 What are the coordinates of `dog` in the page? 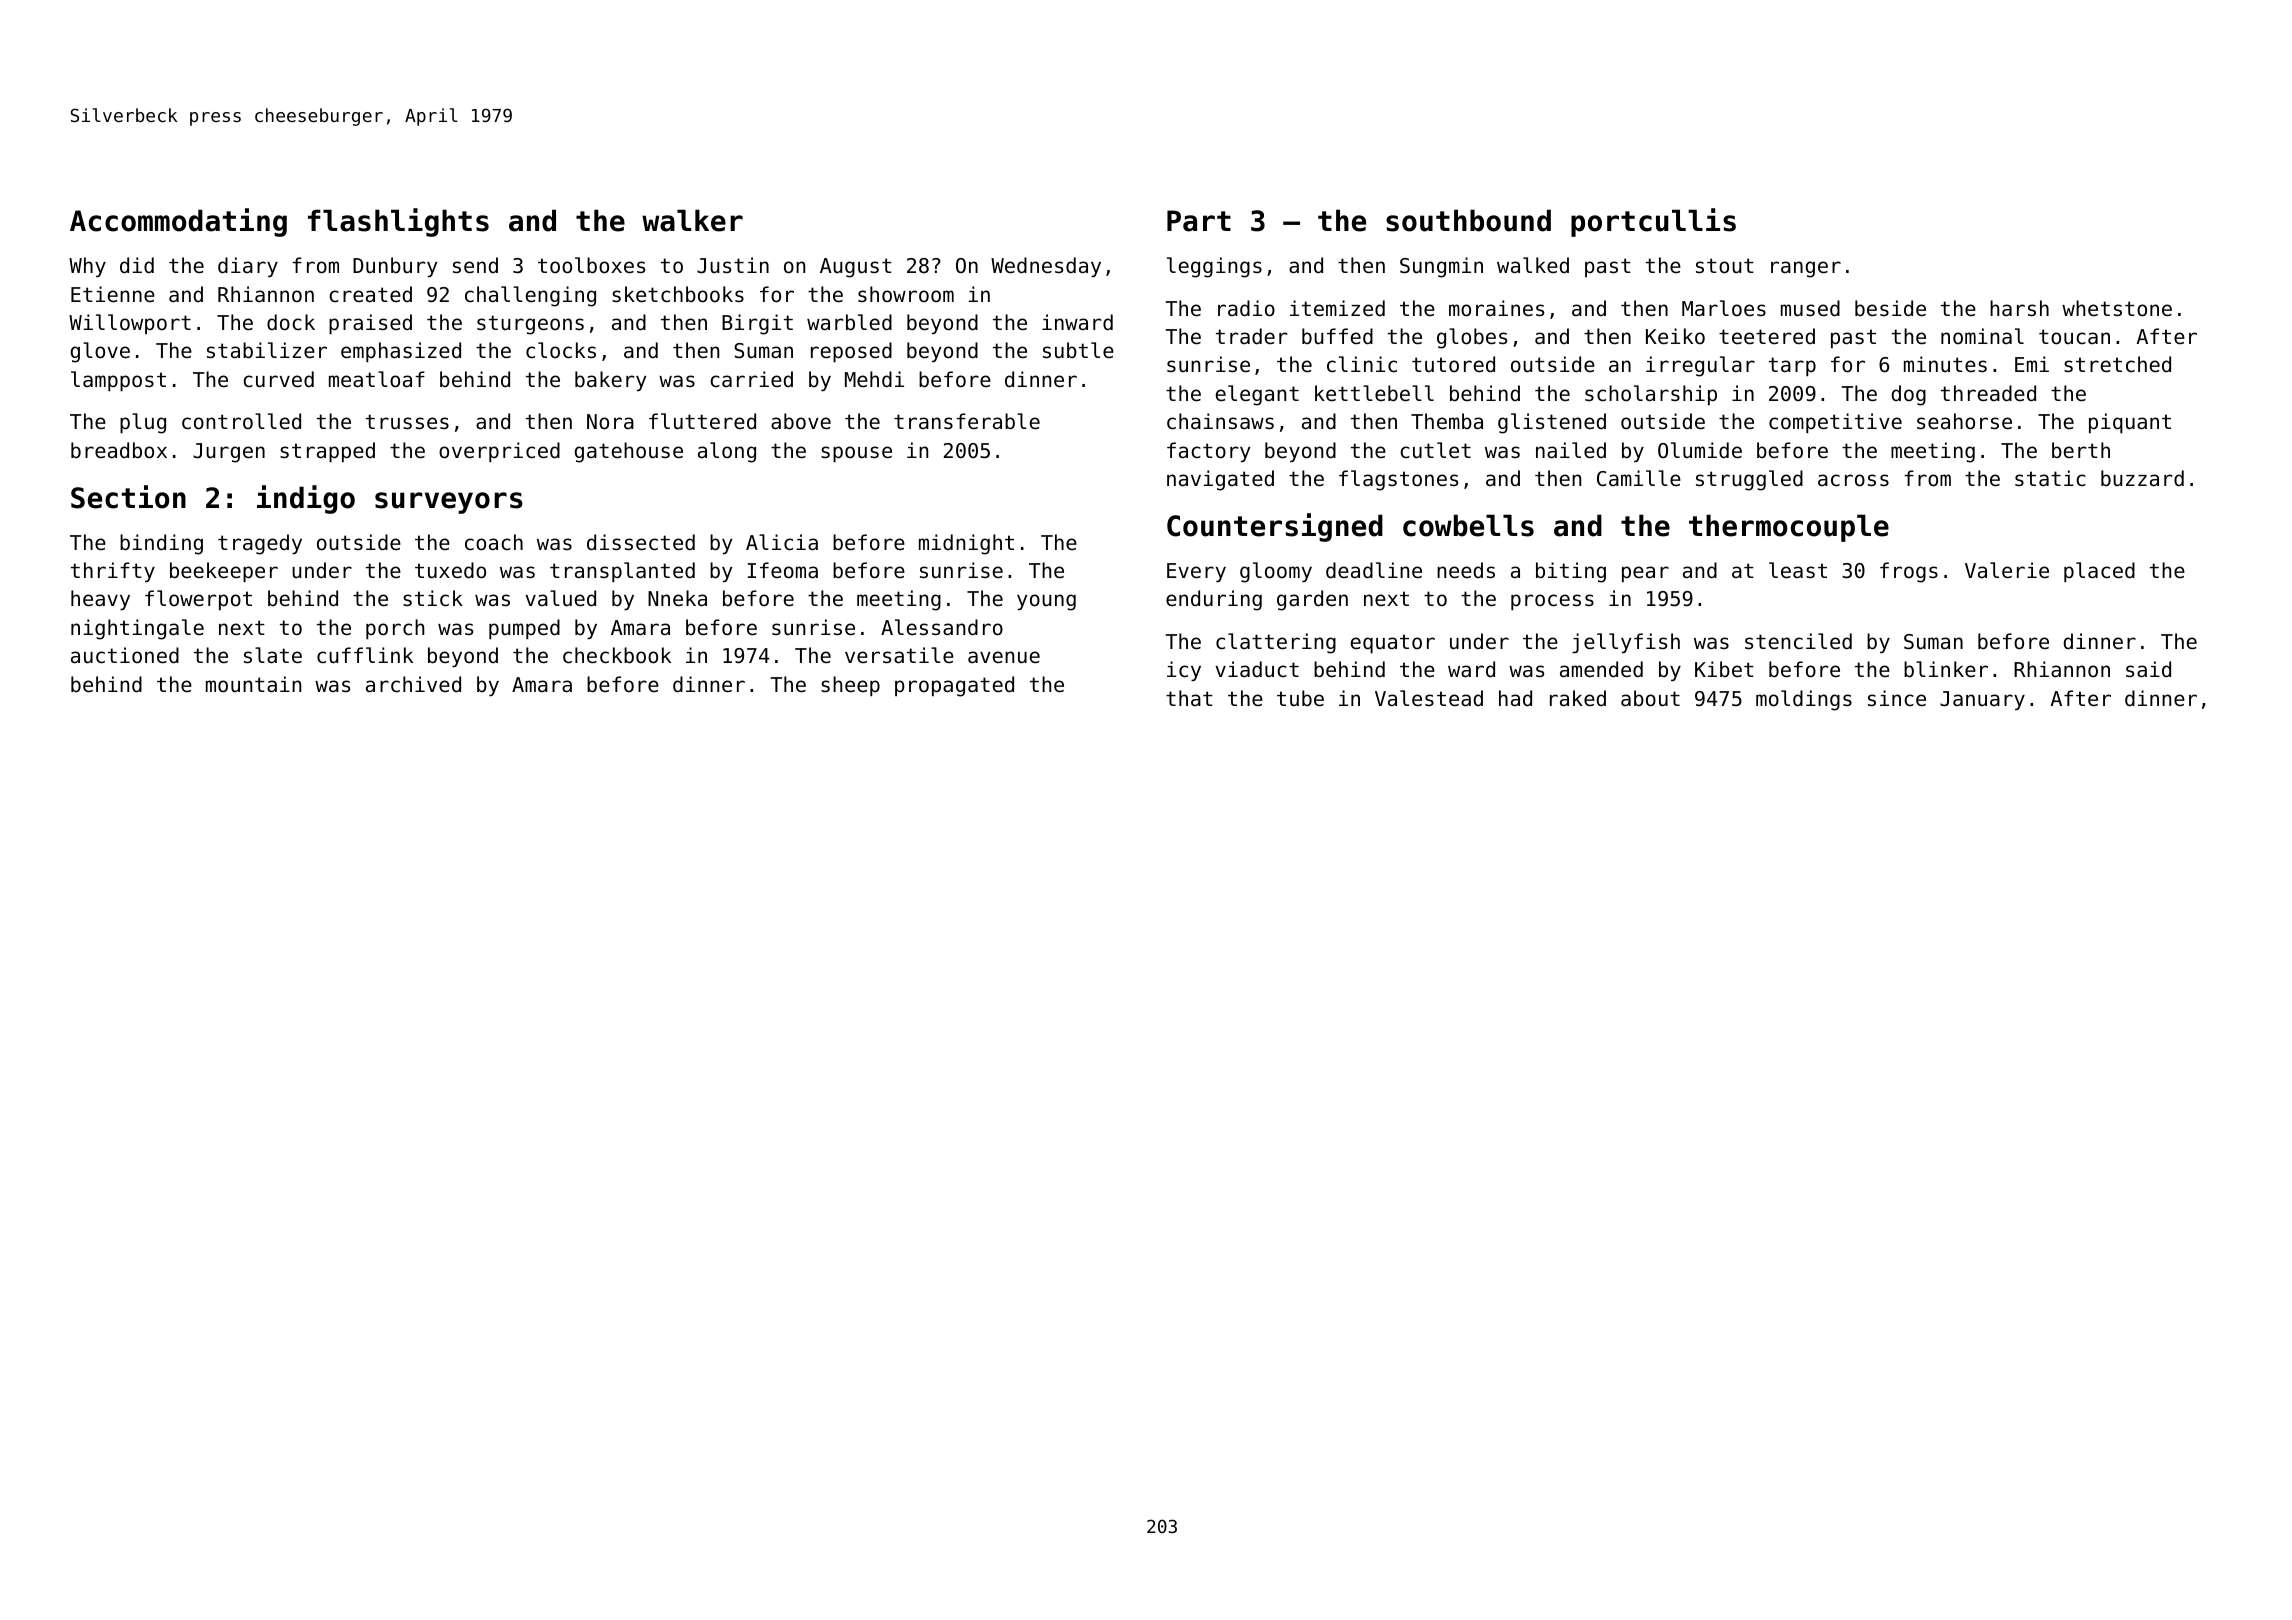 It's located at (1908, 395).
